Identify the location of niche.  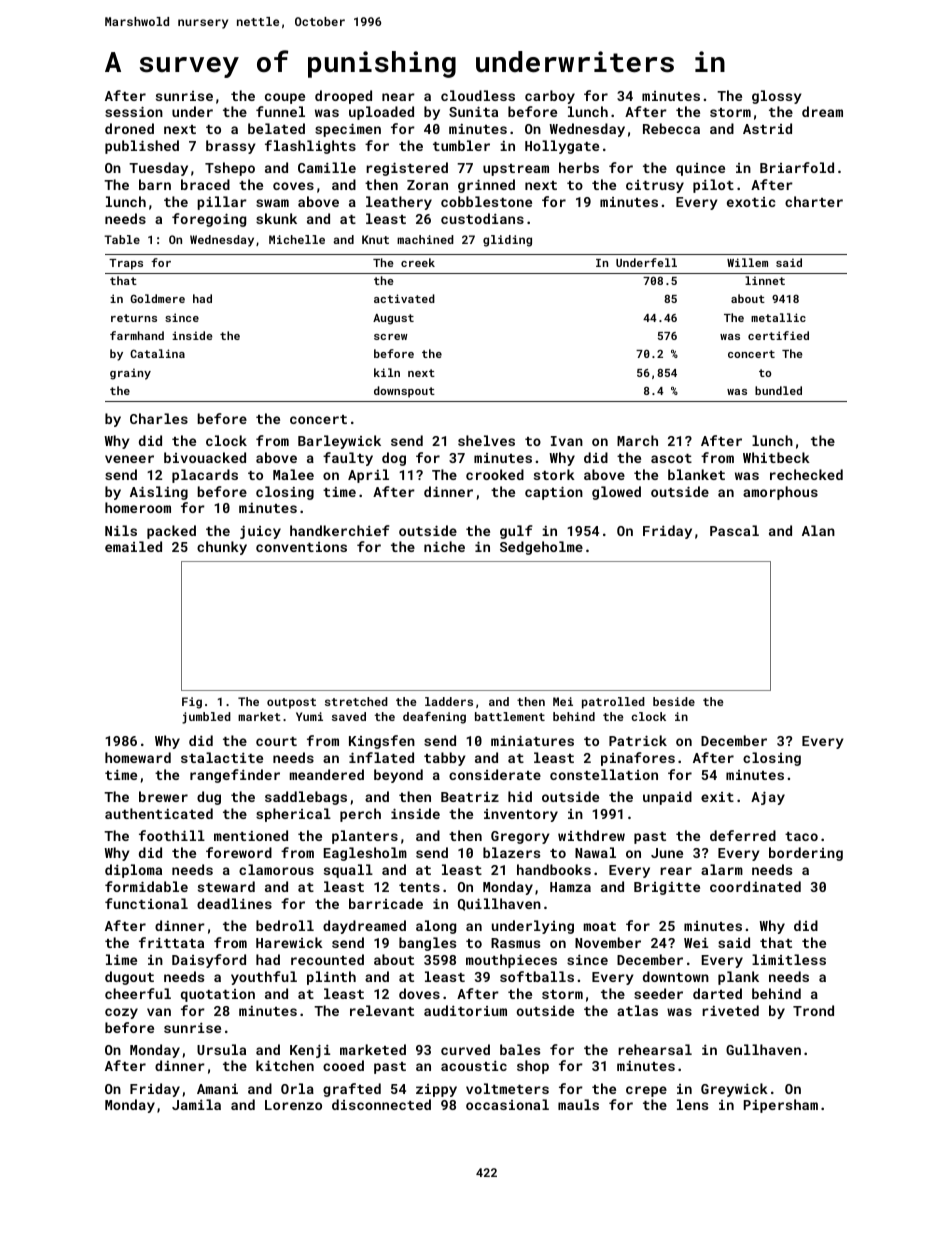
(444, 546).
